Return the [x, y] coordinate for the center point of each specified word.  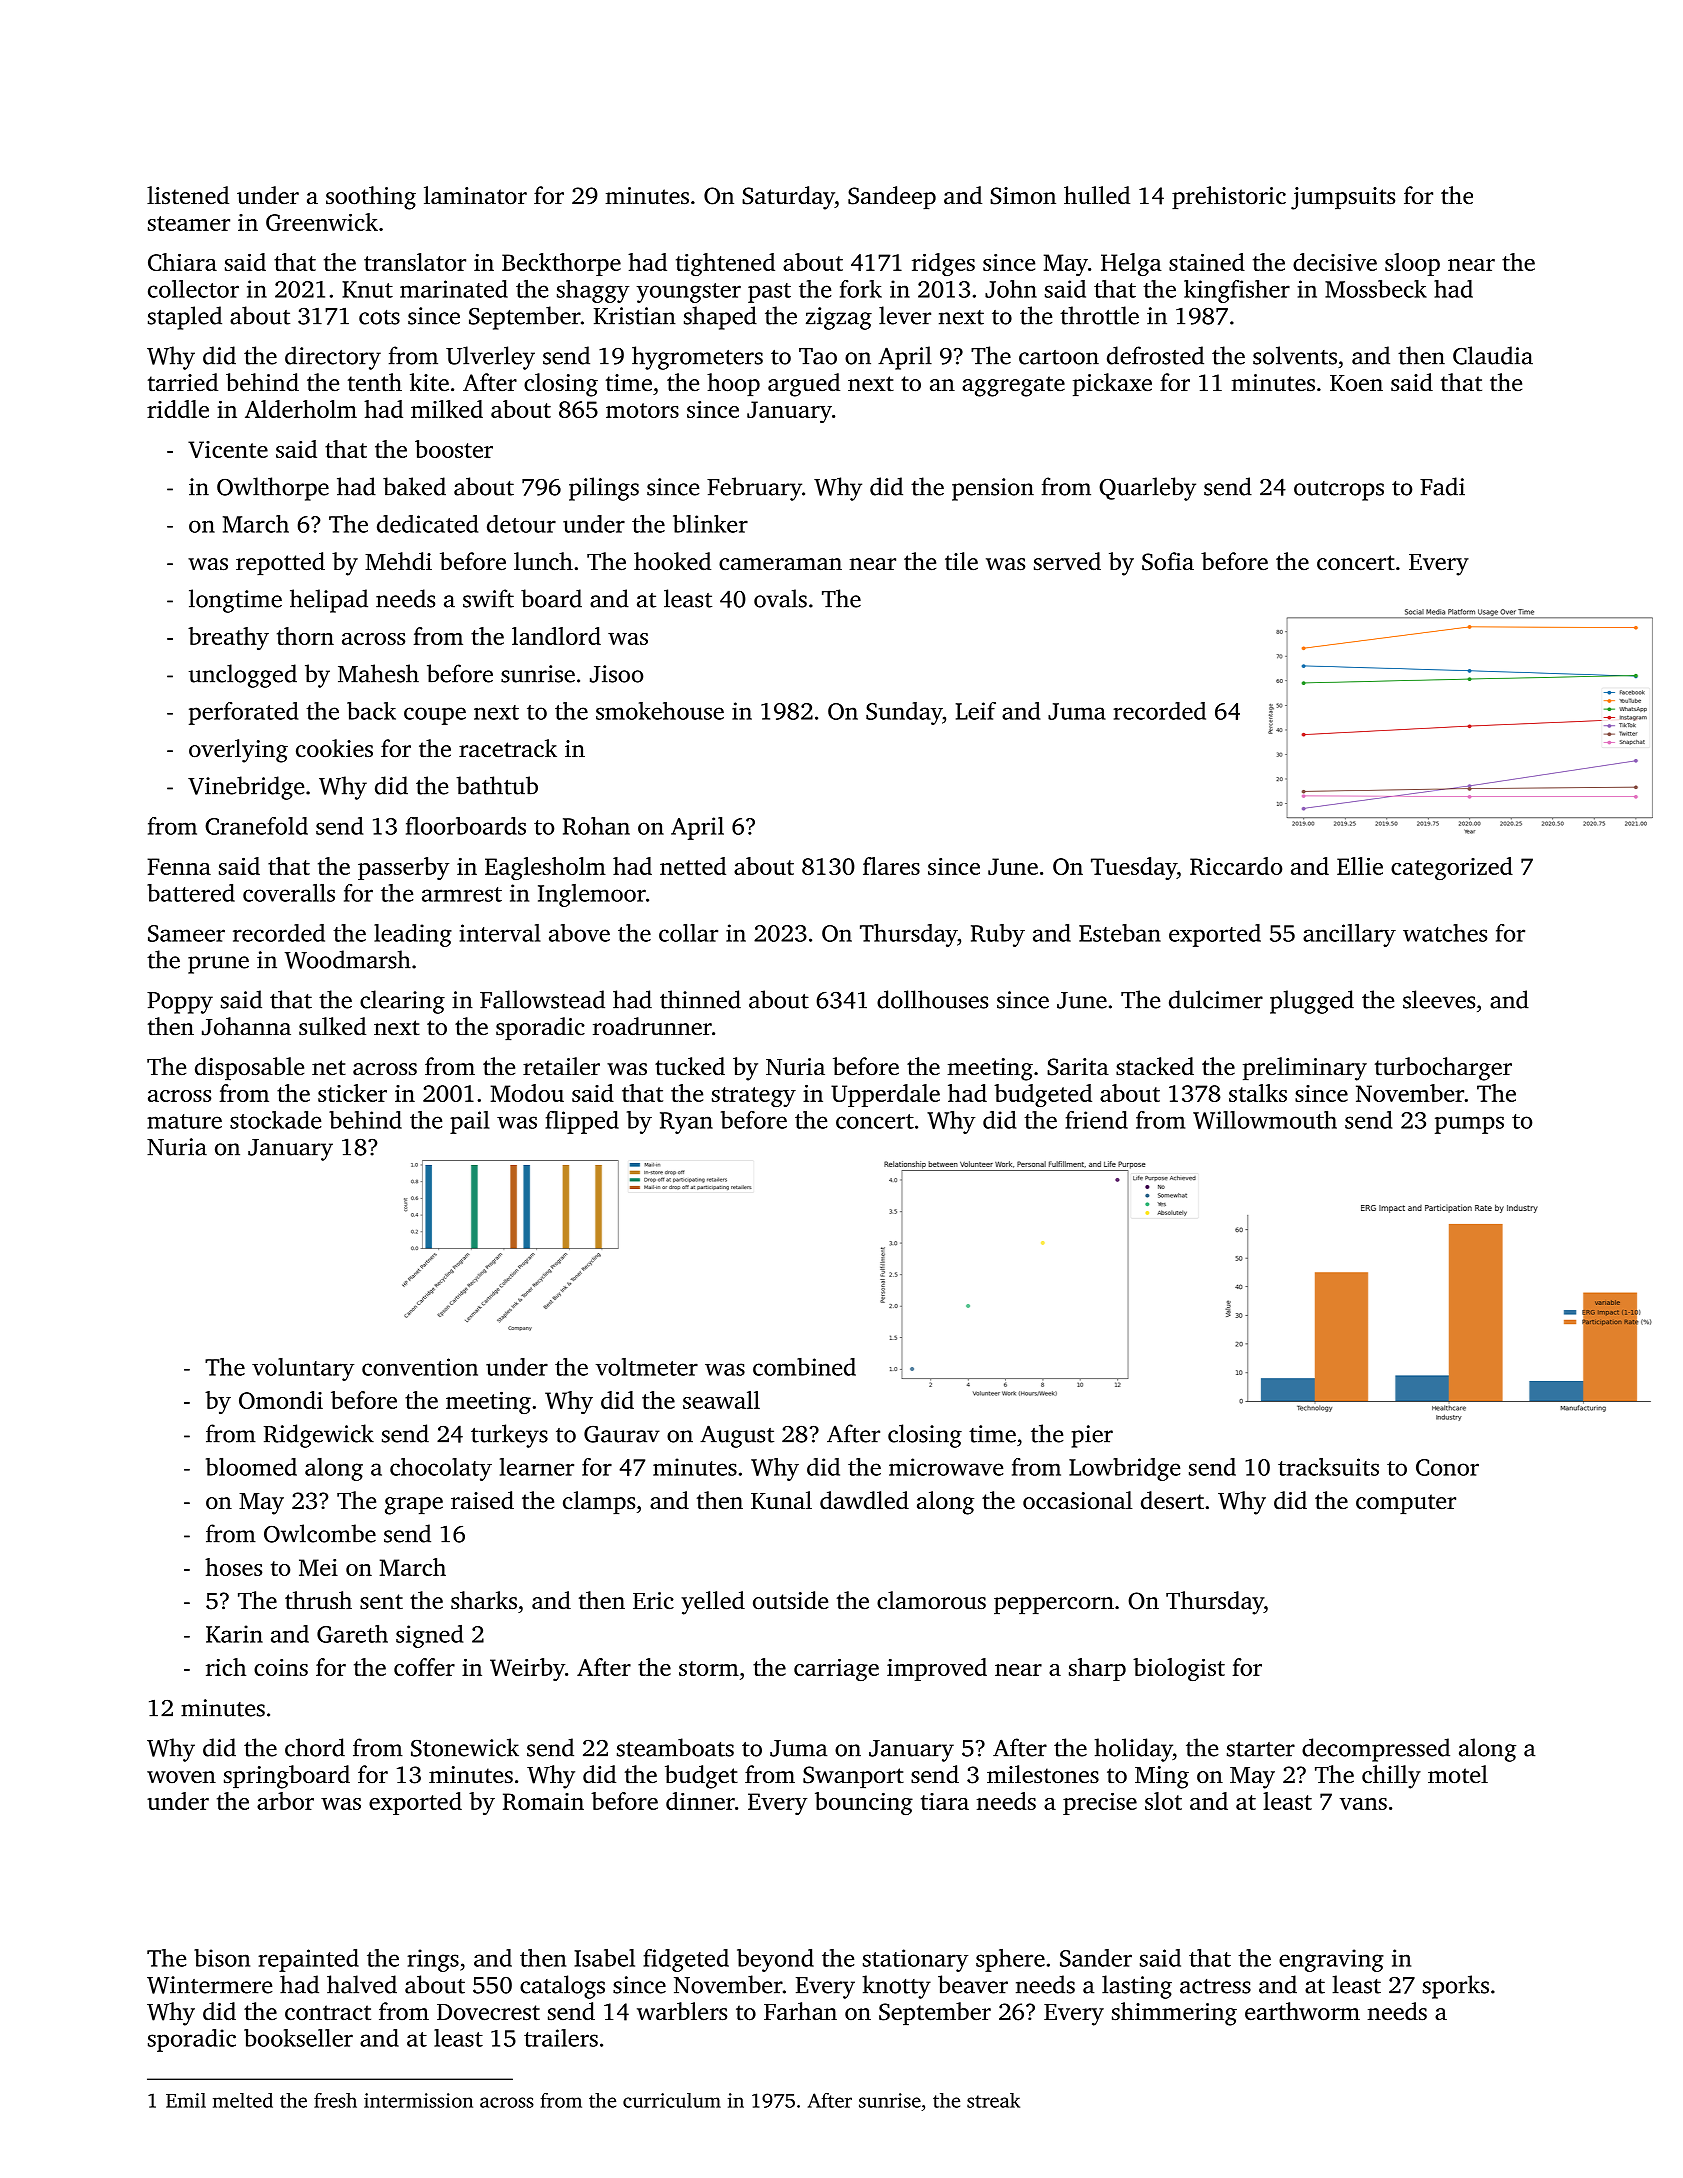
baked [414, 486]
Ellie [1360, 866]
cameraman [780, 564]
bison [222, 1958]
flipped [582, 1122]
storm [709, 1668]
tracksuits [1328, 1467]
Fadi [1442, 486]
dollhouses [932, 999]
